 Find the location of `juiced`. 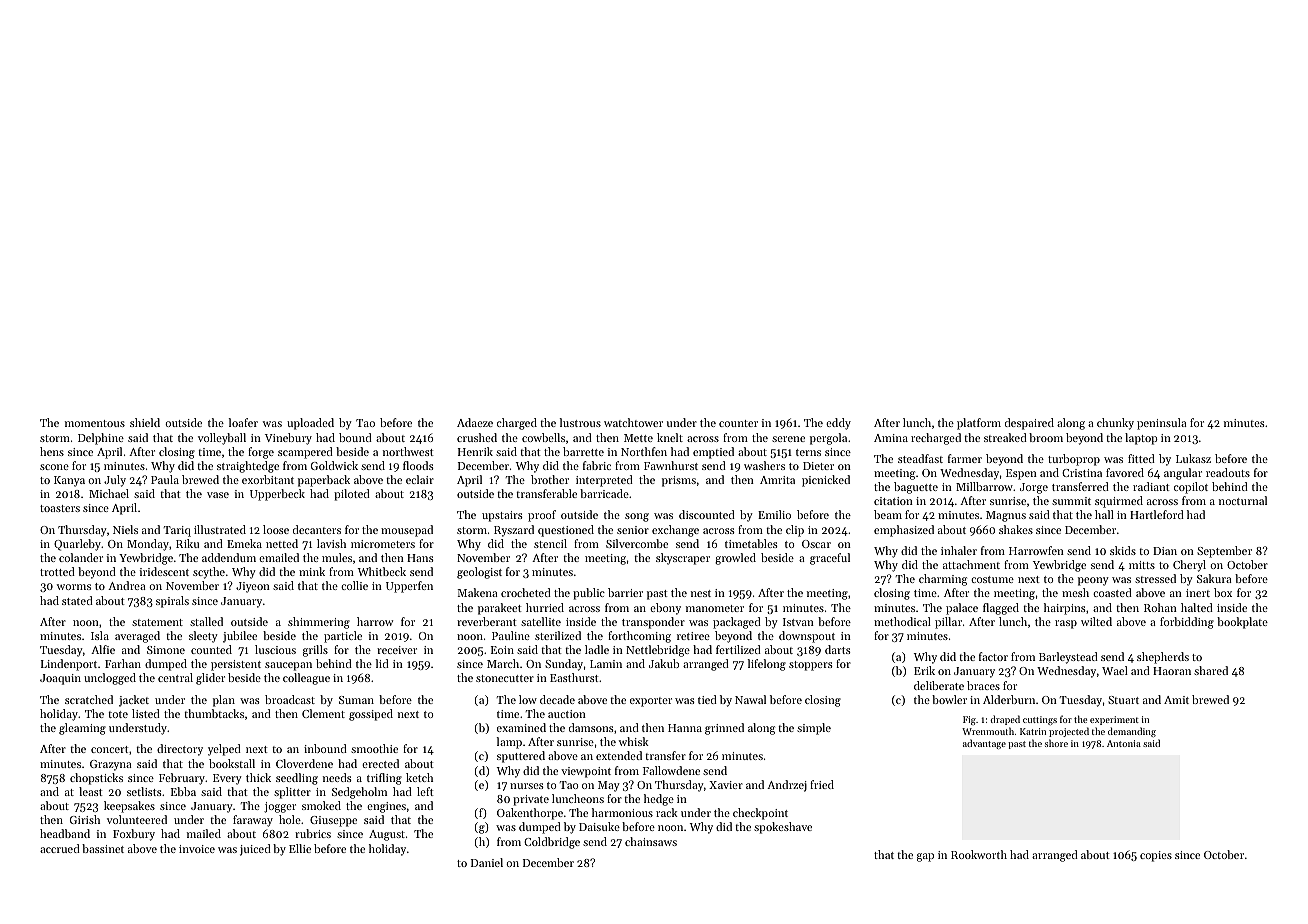

juiced is located at coordinates (255, 850).
